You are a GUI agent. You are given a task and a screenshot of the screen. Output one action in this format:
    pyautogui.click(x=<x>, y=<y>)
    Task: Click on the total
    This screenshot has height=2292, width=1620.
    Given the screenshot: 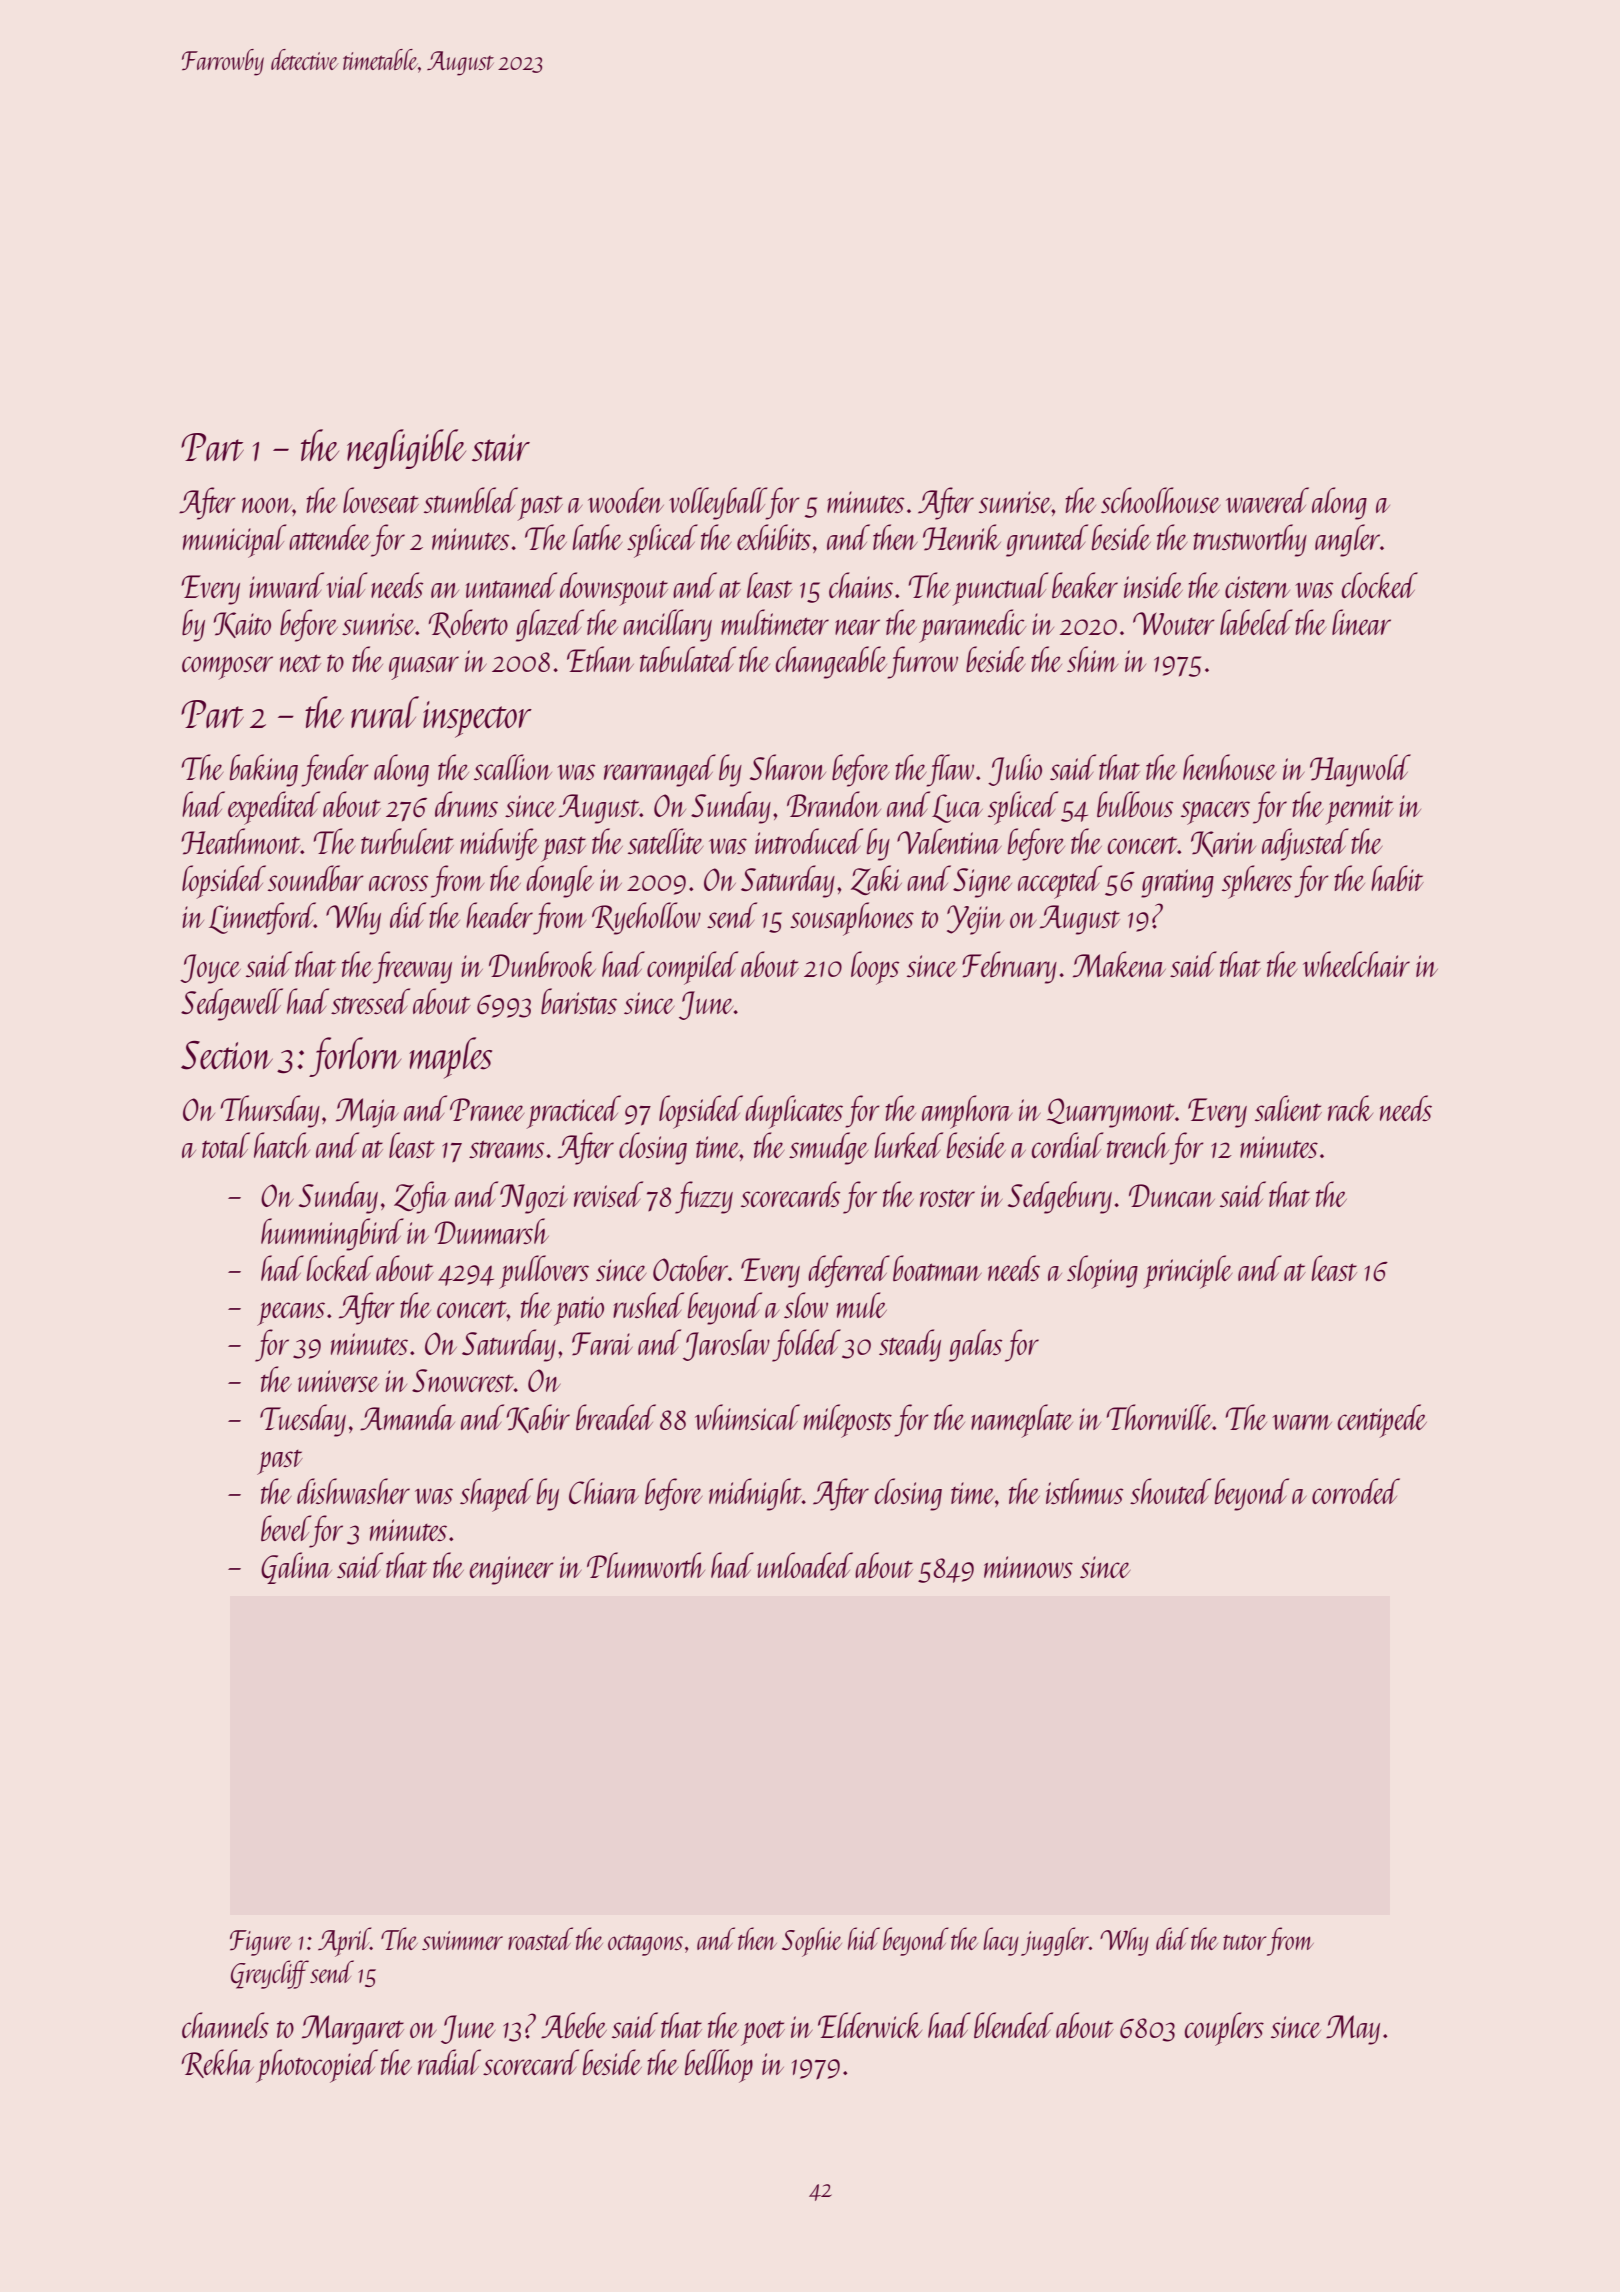 What is the action you would take?
    pyautogui.click(x=226, y=1145)
